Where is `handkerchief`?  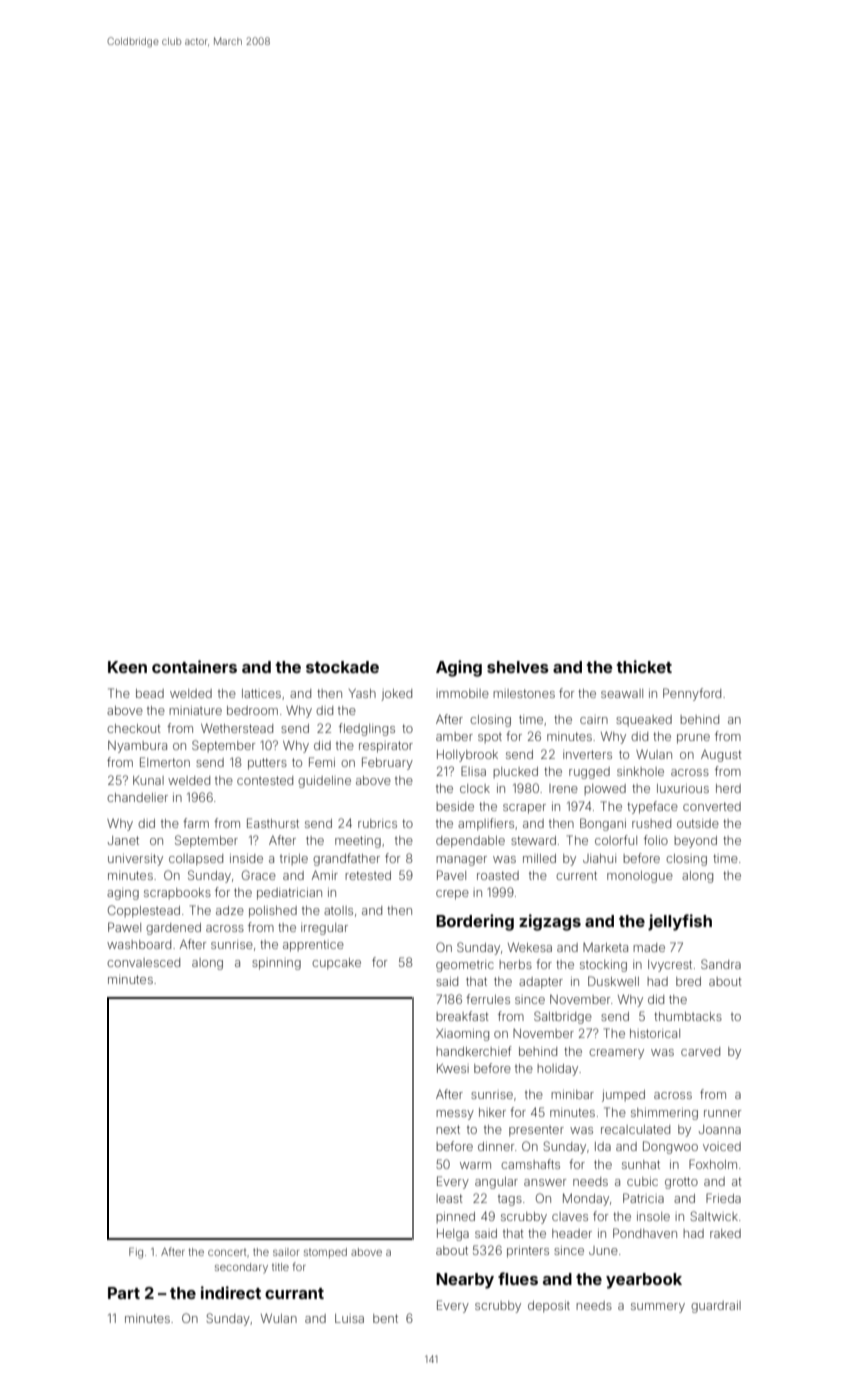 handkerchief is located at coordinates (474, 1051).
